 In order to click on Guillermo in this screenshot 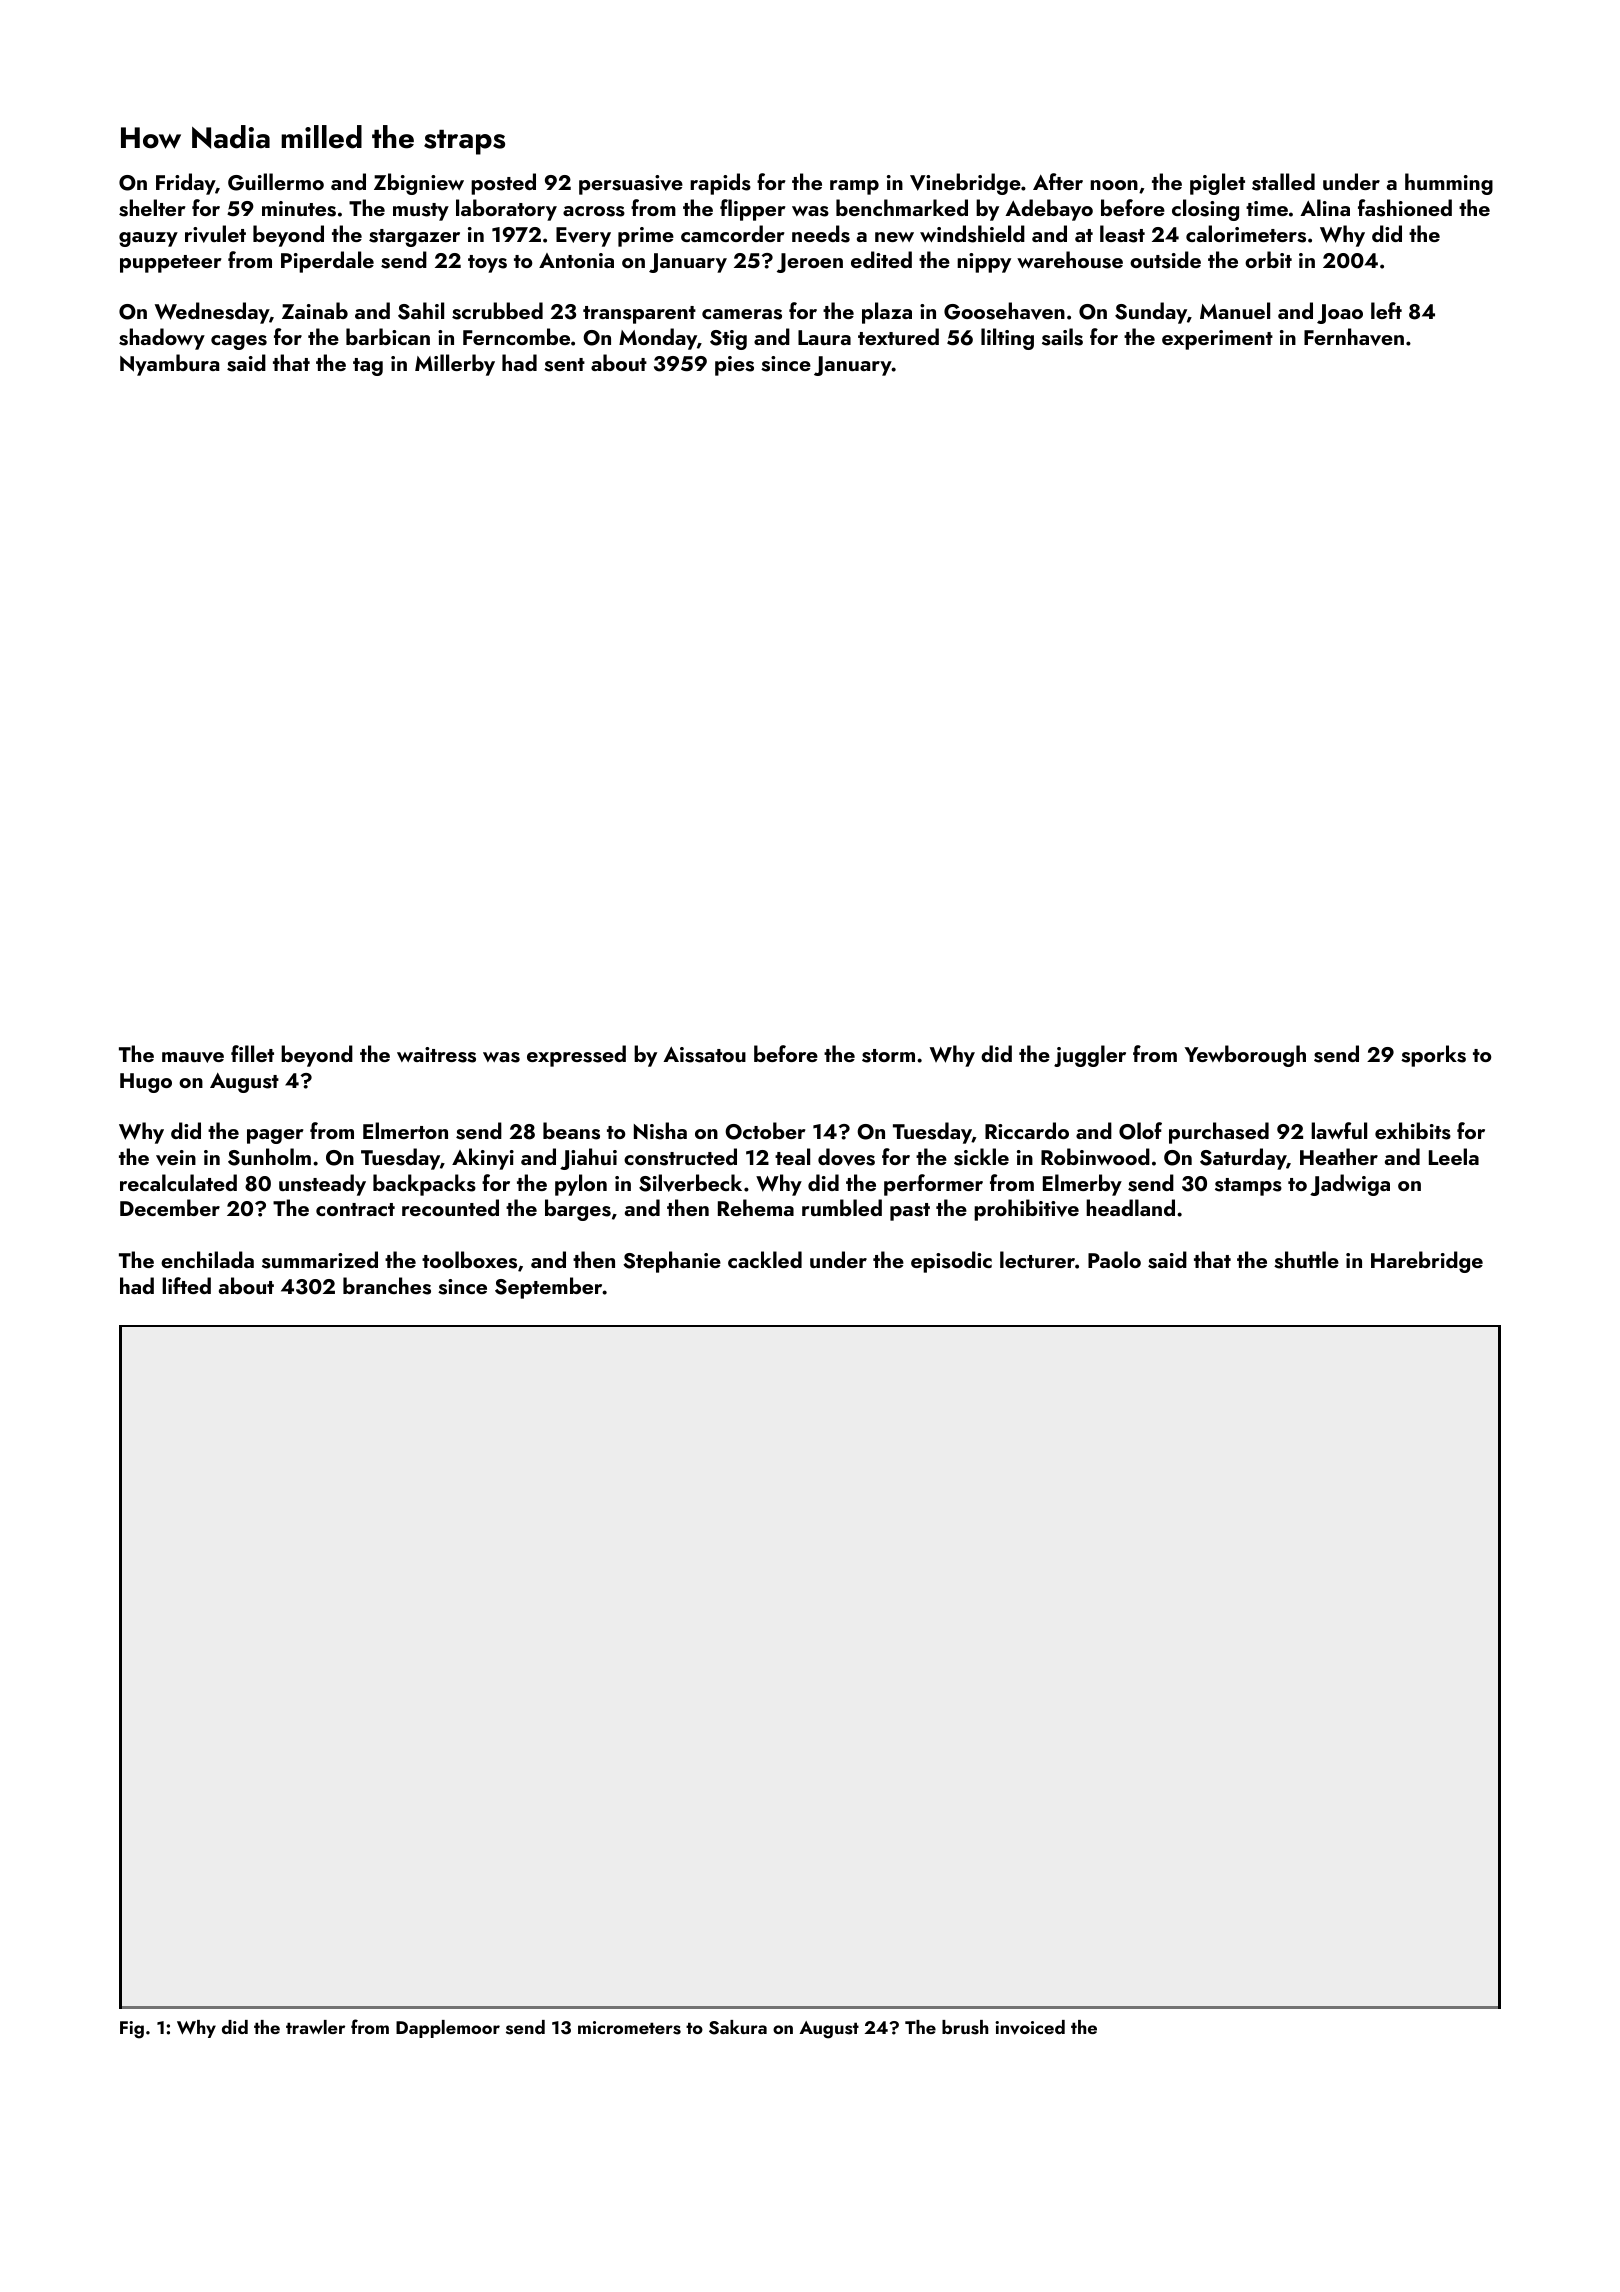, I will do `click(276, 182)`.
